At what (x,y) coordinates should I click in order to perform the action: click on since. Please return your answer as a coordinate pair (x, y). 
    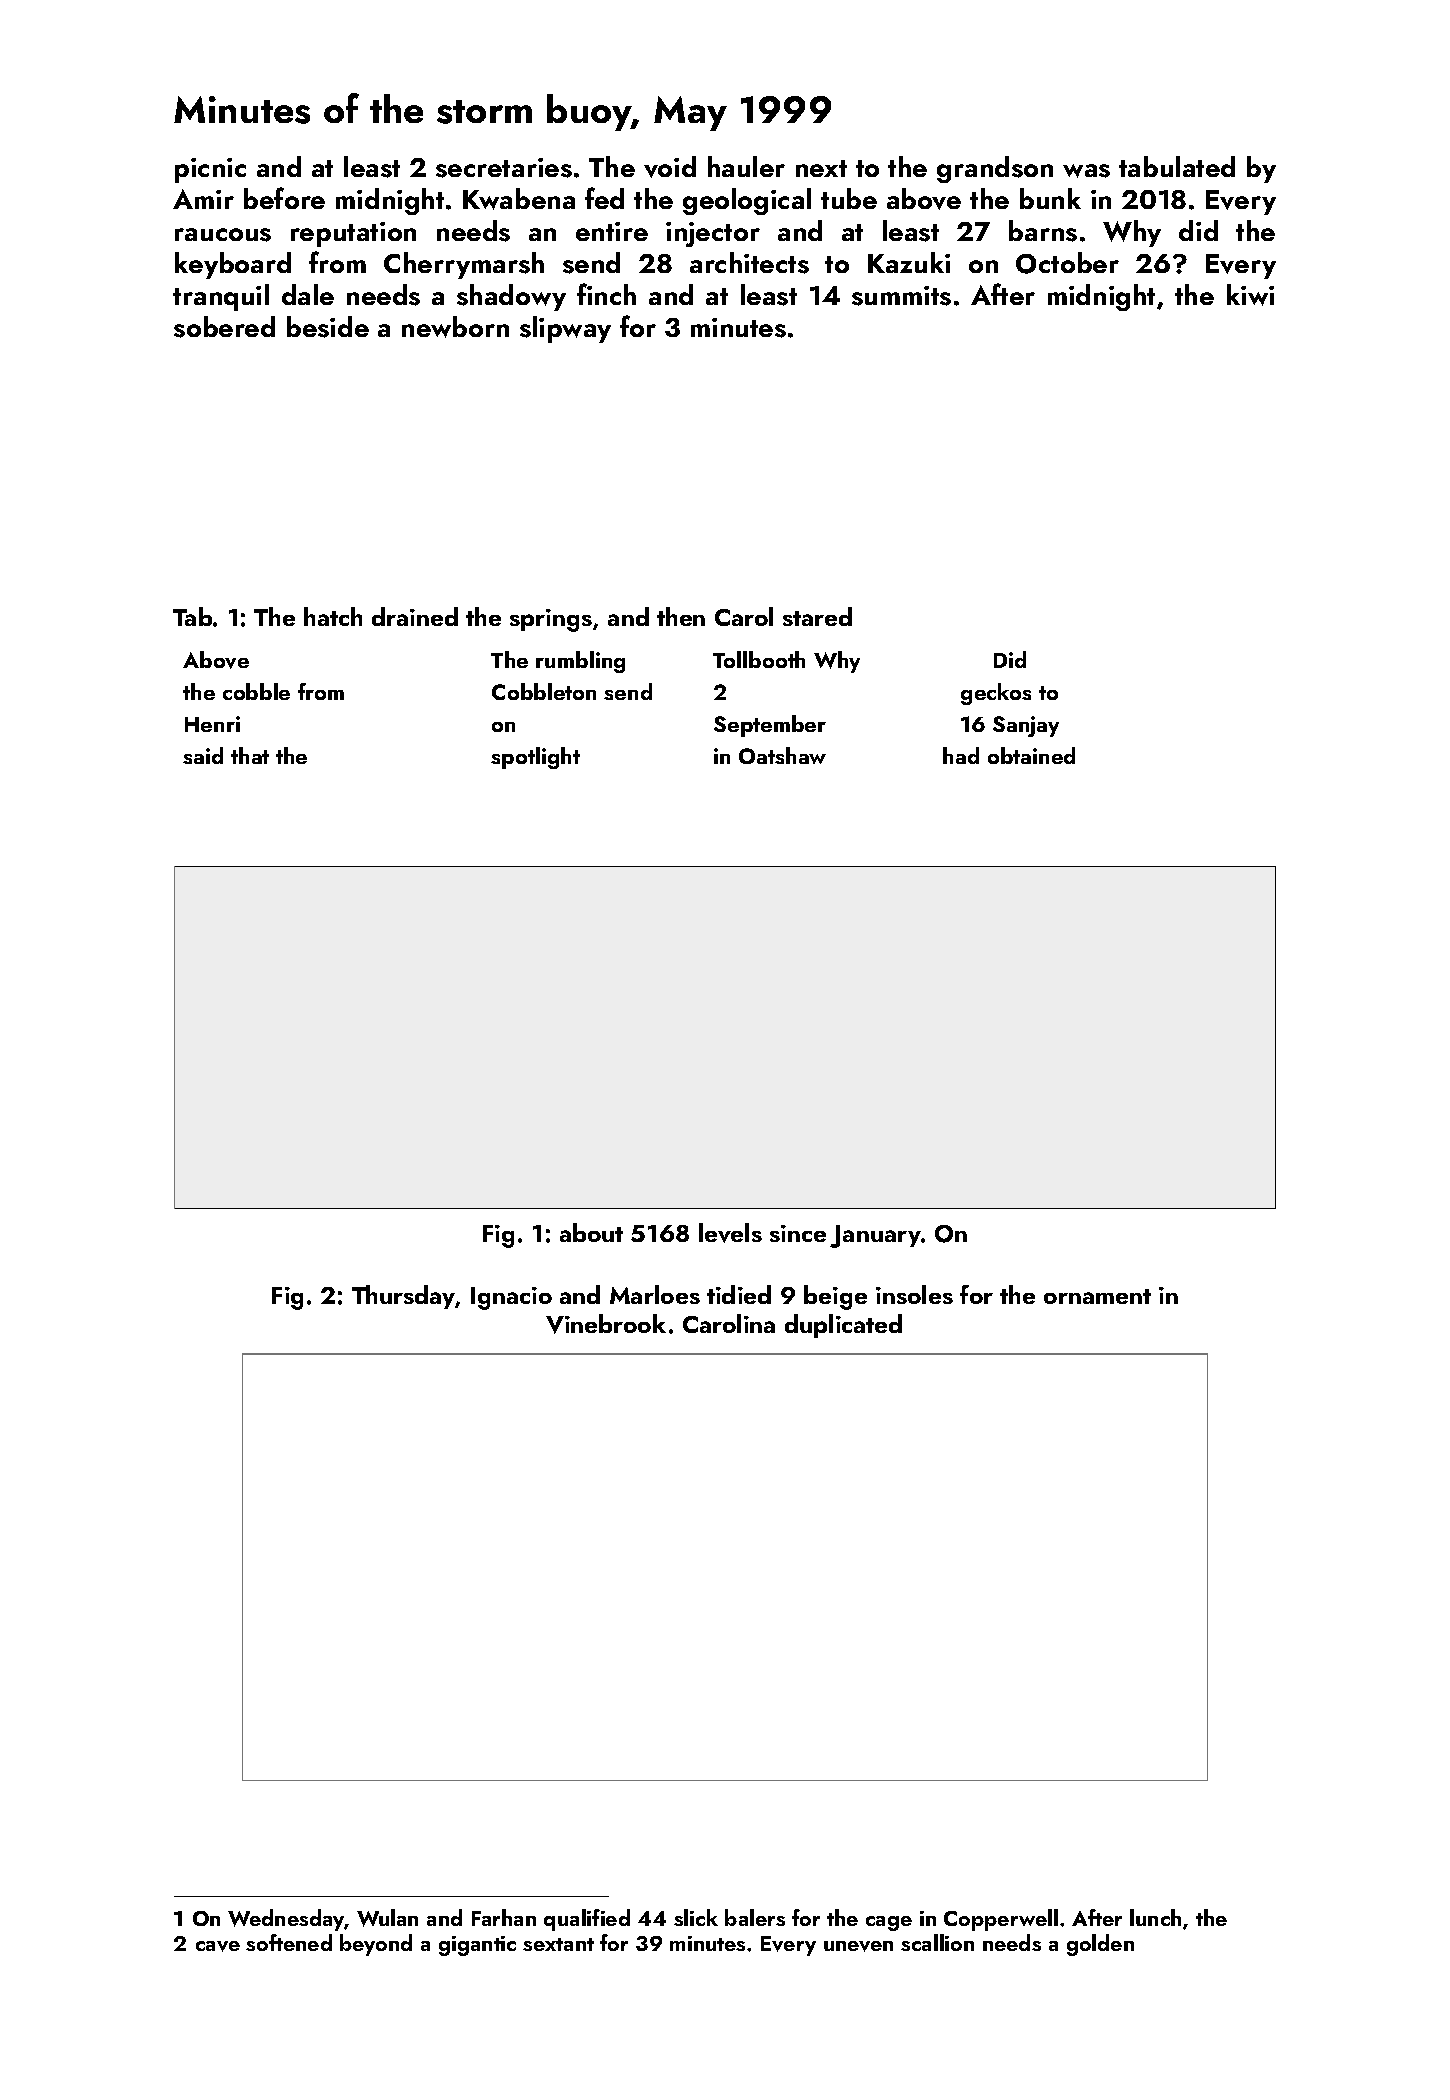
    Looking at the image, I should click on (798, 1233).
